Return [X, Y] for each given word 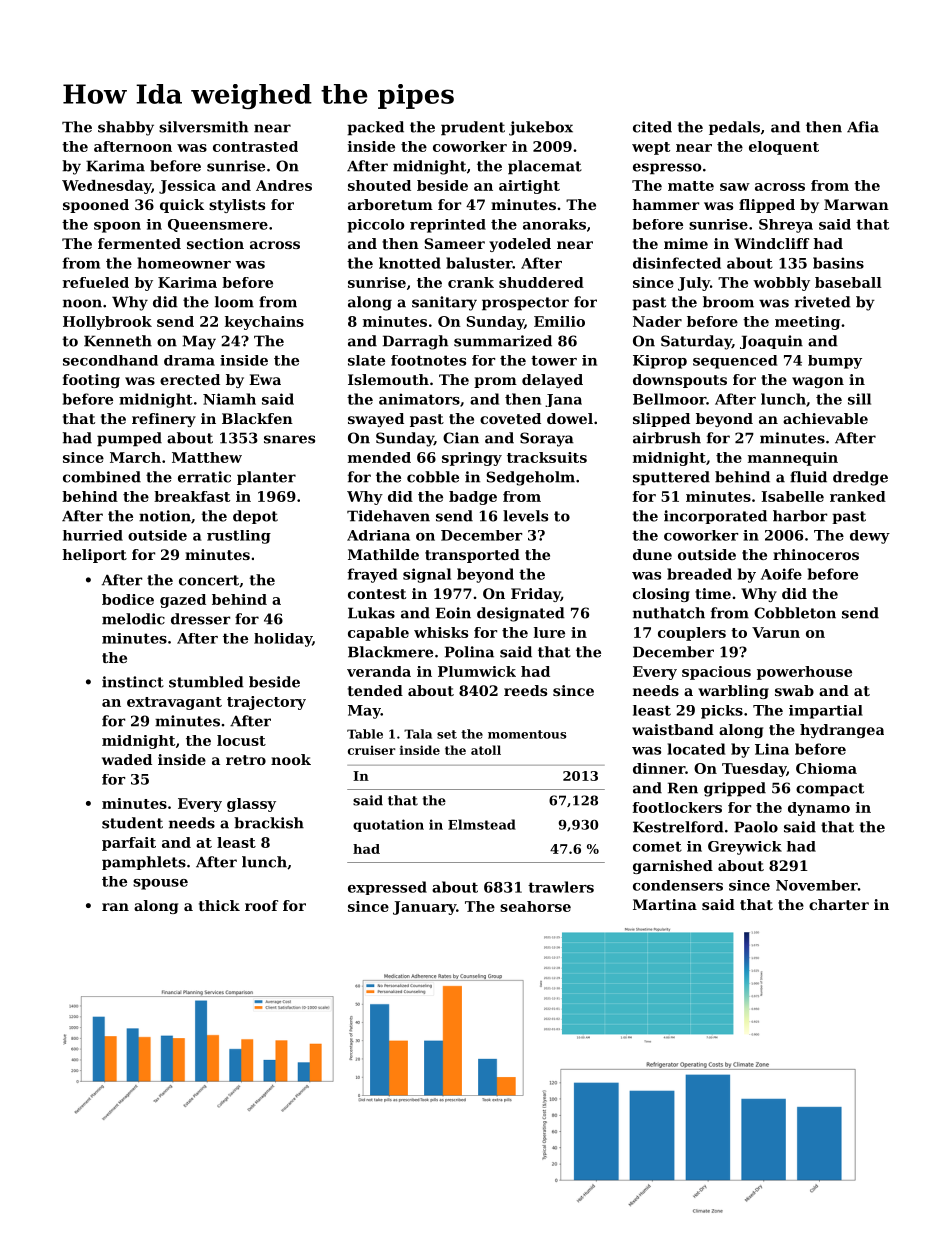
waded [127, 759]
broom [728, 302]
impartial [826, 712]
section [215, 243]
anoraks [554, 224]
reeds [525, 690]
